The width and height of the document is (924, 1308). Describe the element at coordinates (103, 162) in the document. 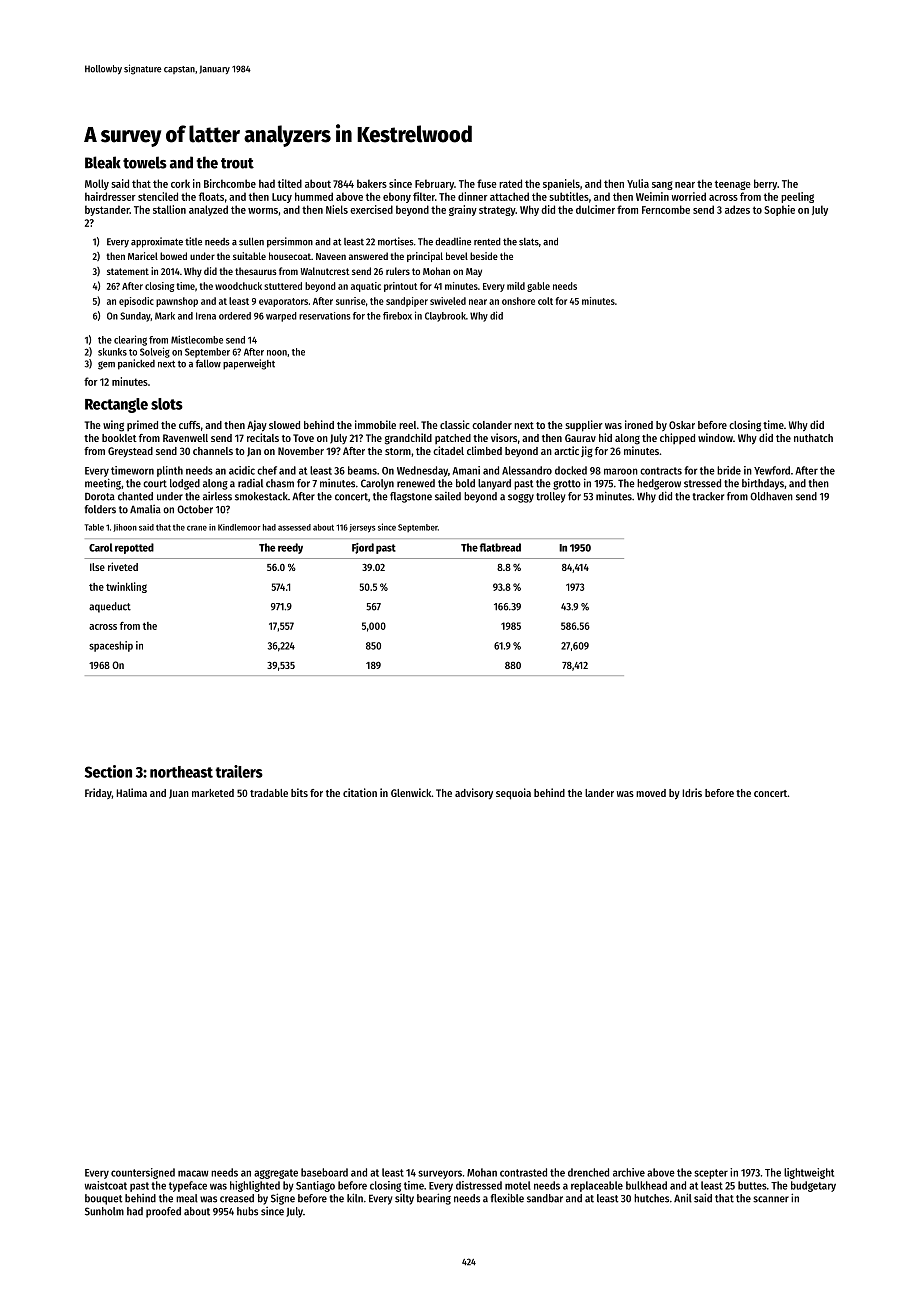

I see `Bleak` at that location.
